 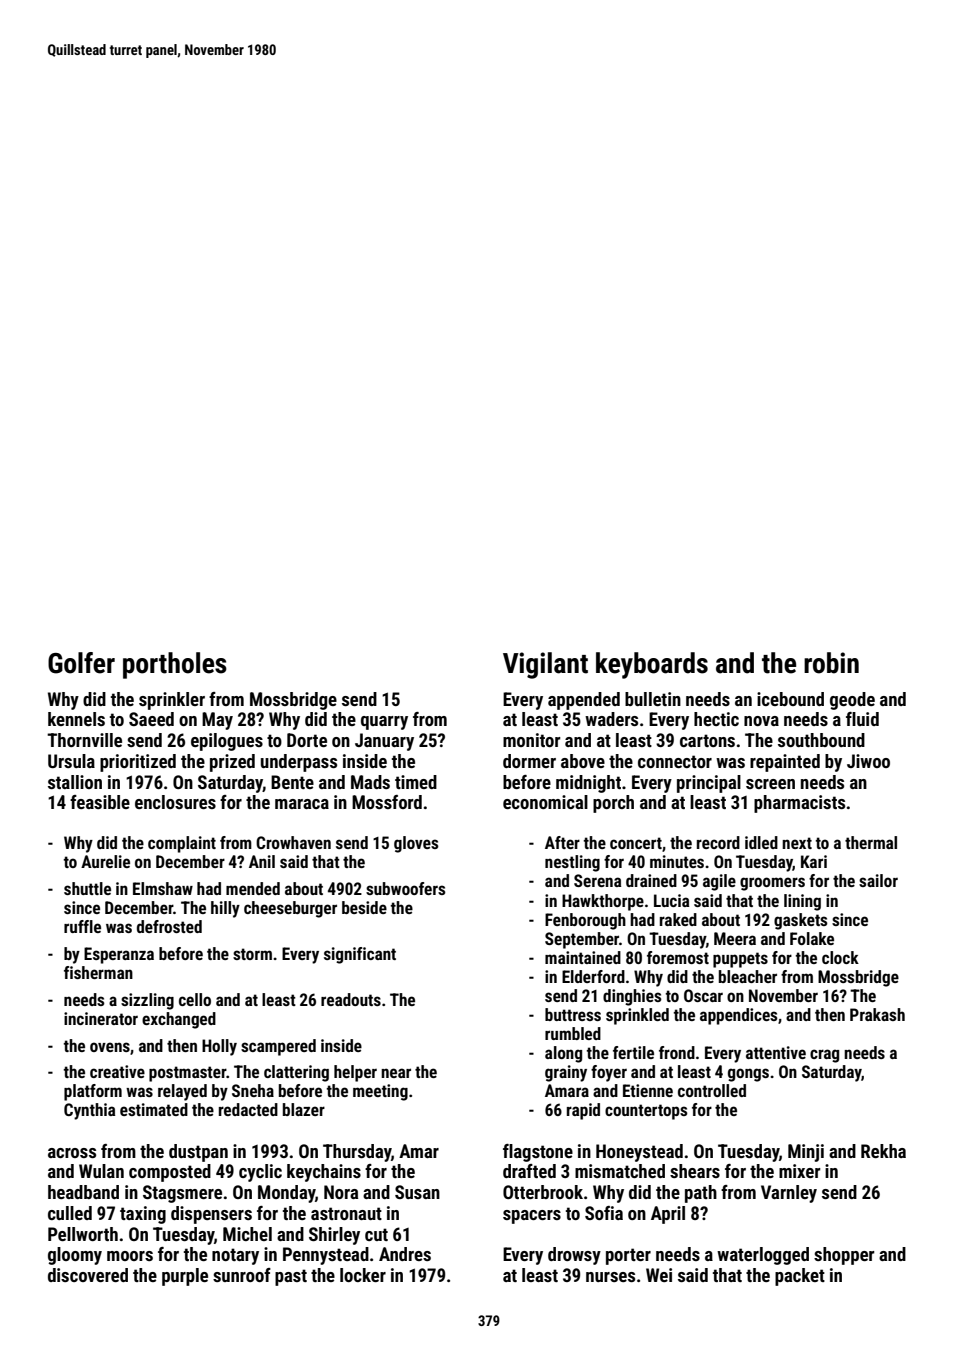 What do you see at coordinates (179, 1020) in the image?
I see `exchanged` at bounding box center [179, 1020].
